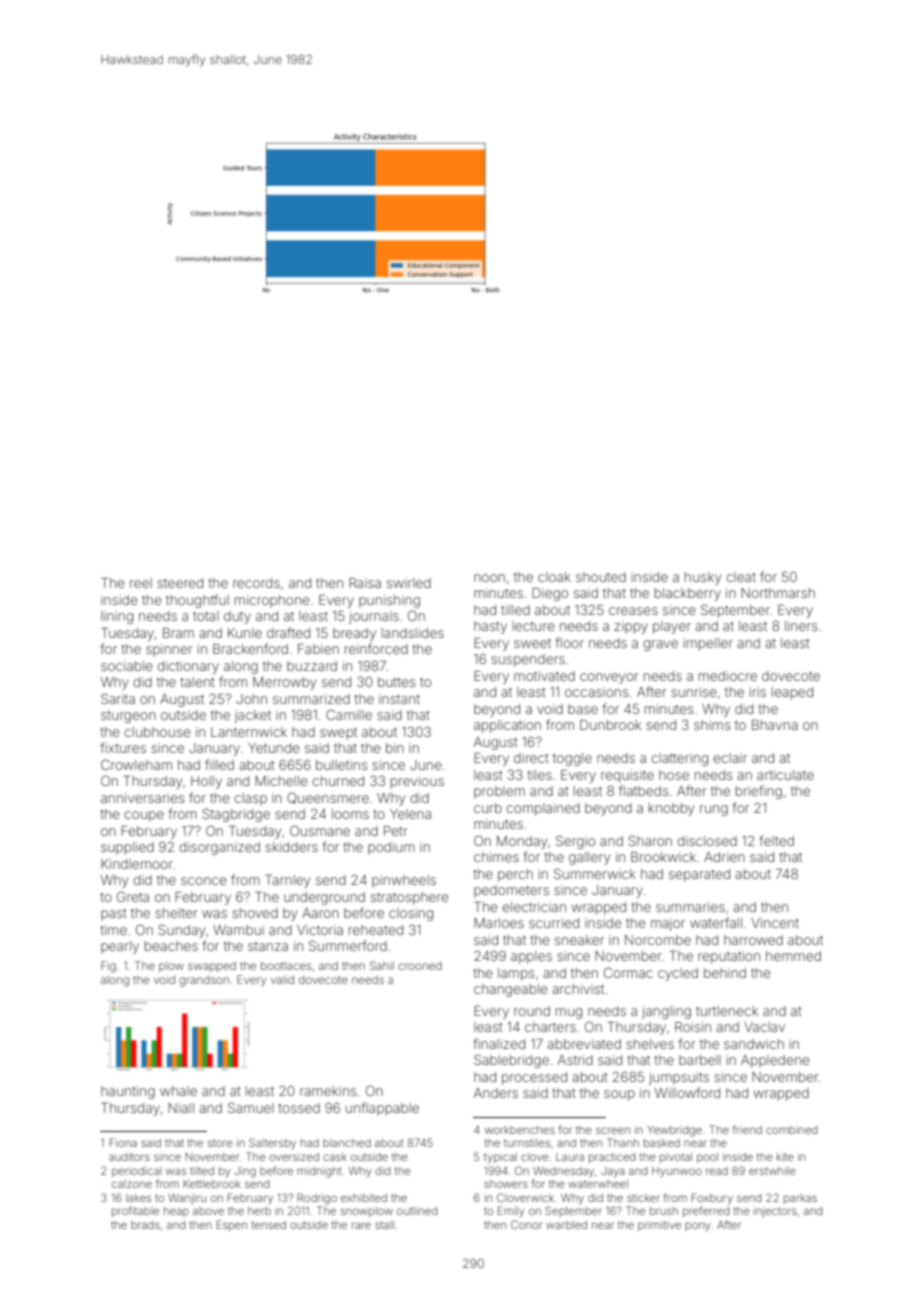 The image size is (924, 1308). What do you see at coordinates (141, 583) in the image?
I see `reel` at bounding box center [141, 583].
